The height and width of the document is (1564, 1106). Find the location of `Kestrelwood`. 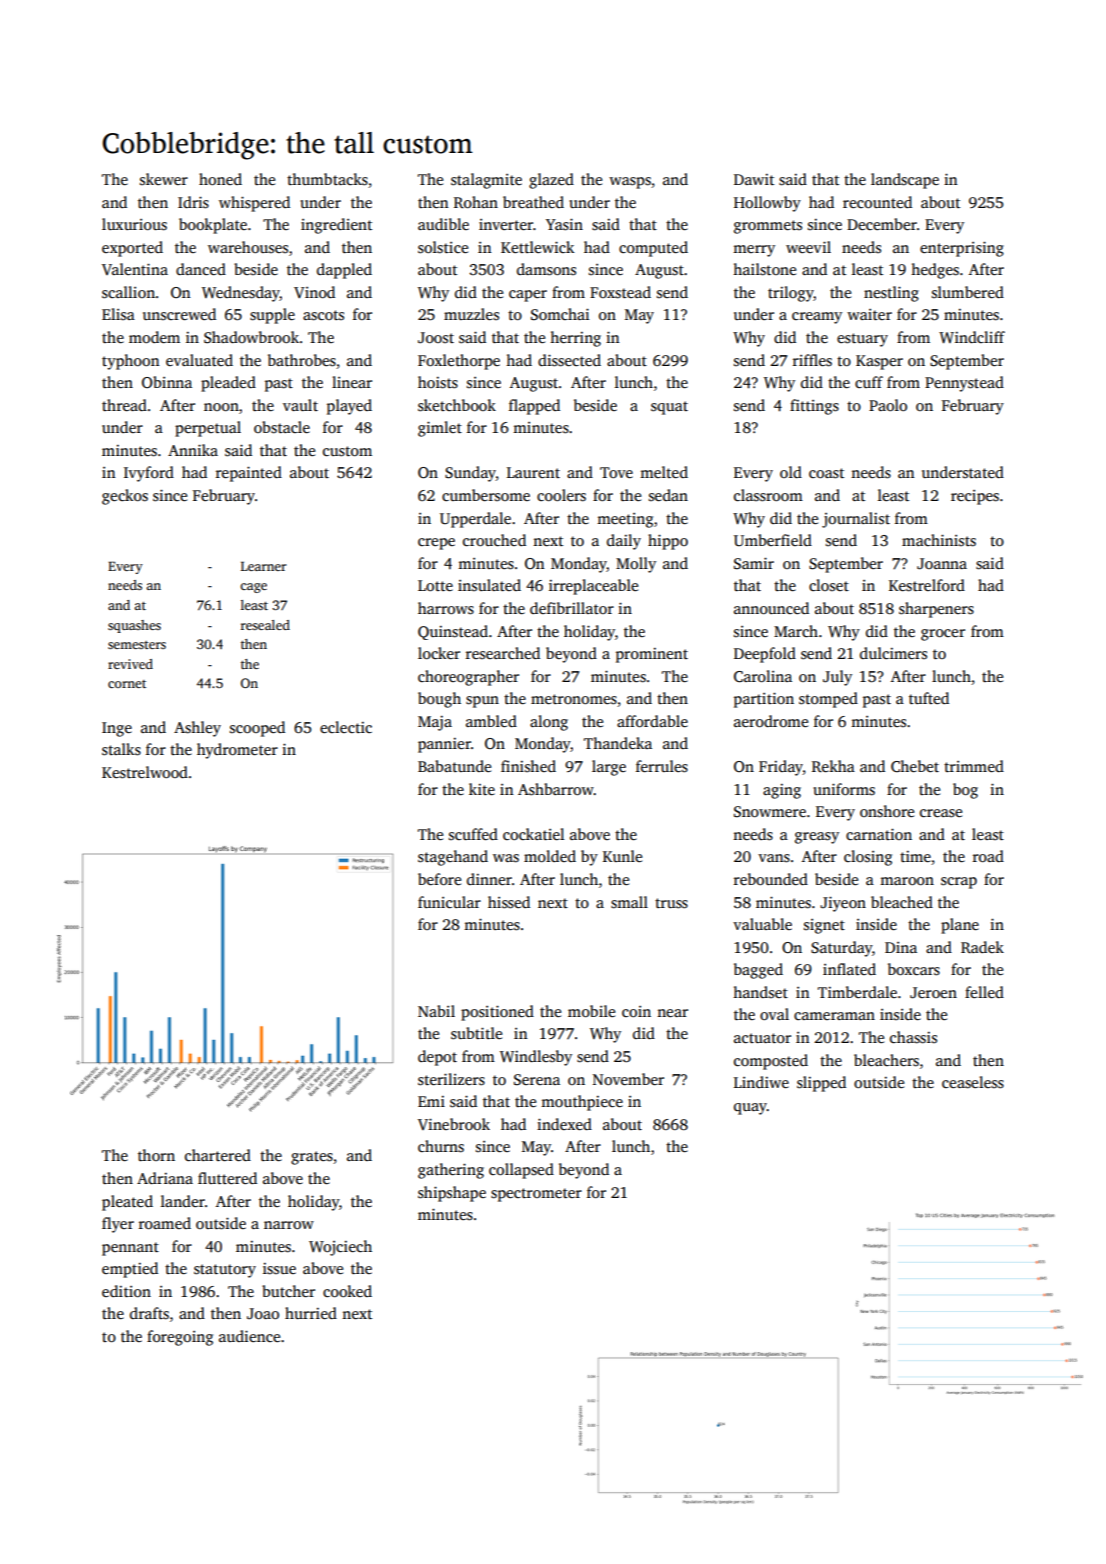

Kestrelwood is located at coordinates (145, 772).
